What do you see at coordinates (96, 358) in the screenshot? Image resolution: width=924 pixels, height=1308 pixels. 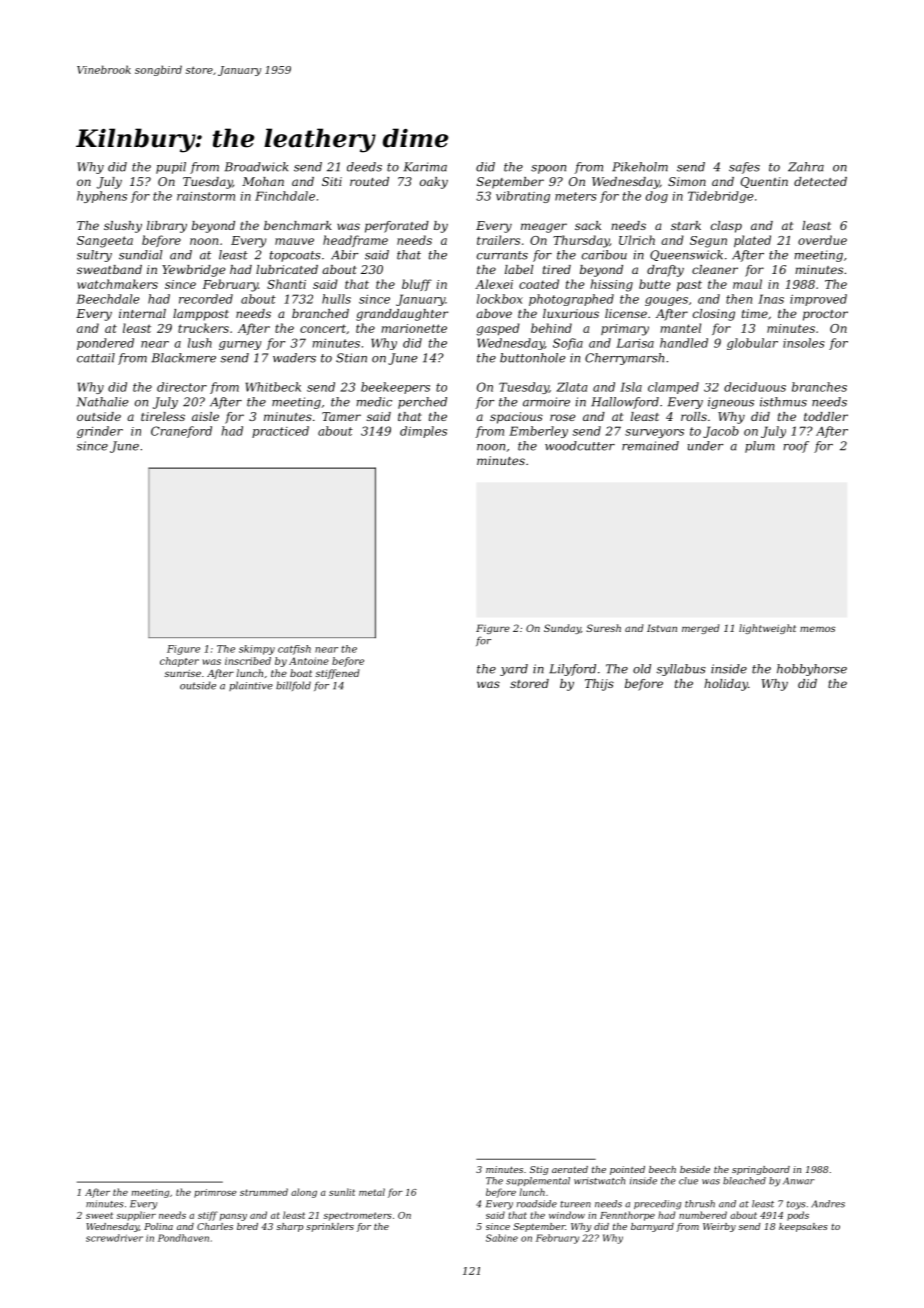 I see `cattail` at bounding box center [96, 358].
